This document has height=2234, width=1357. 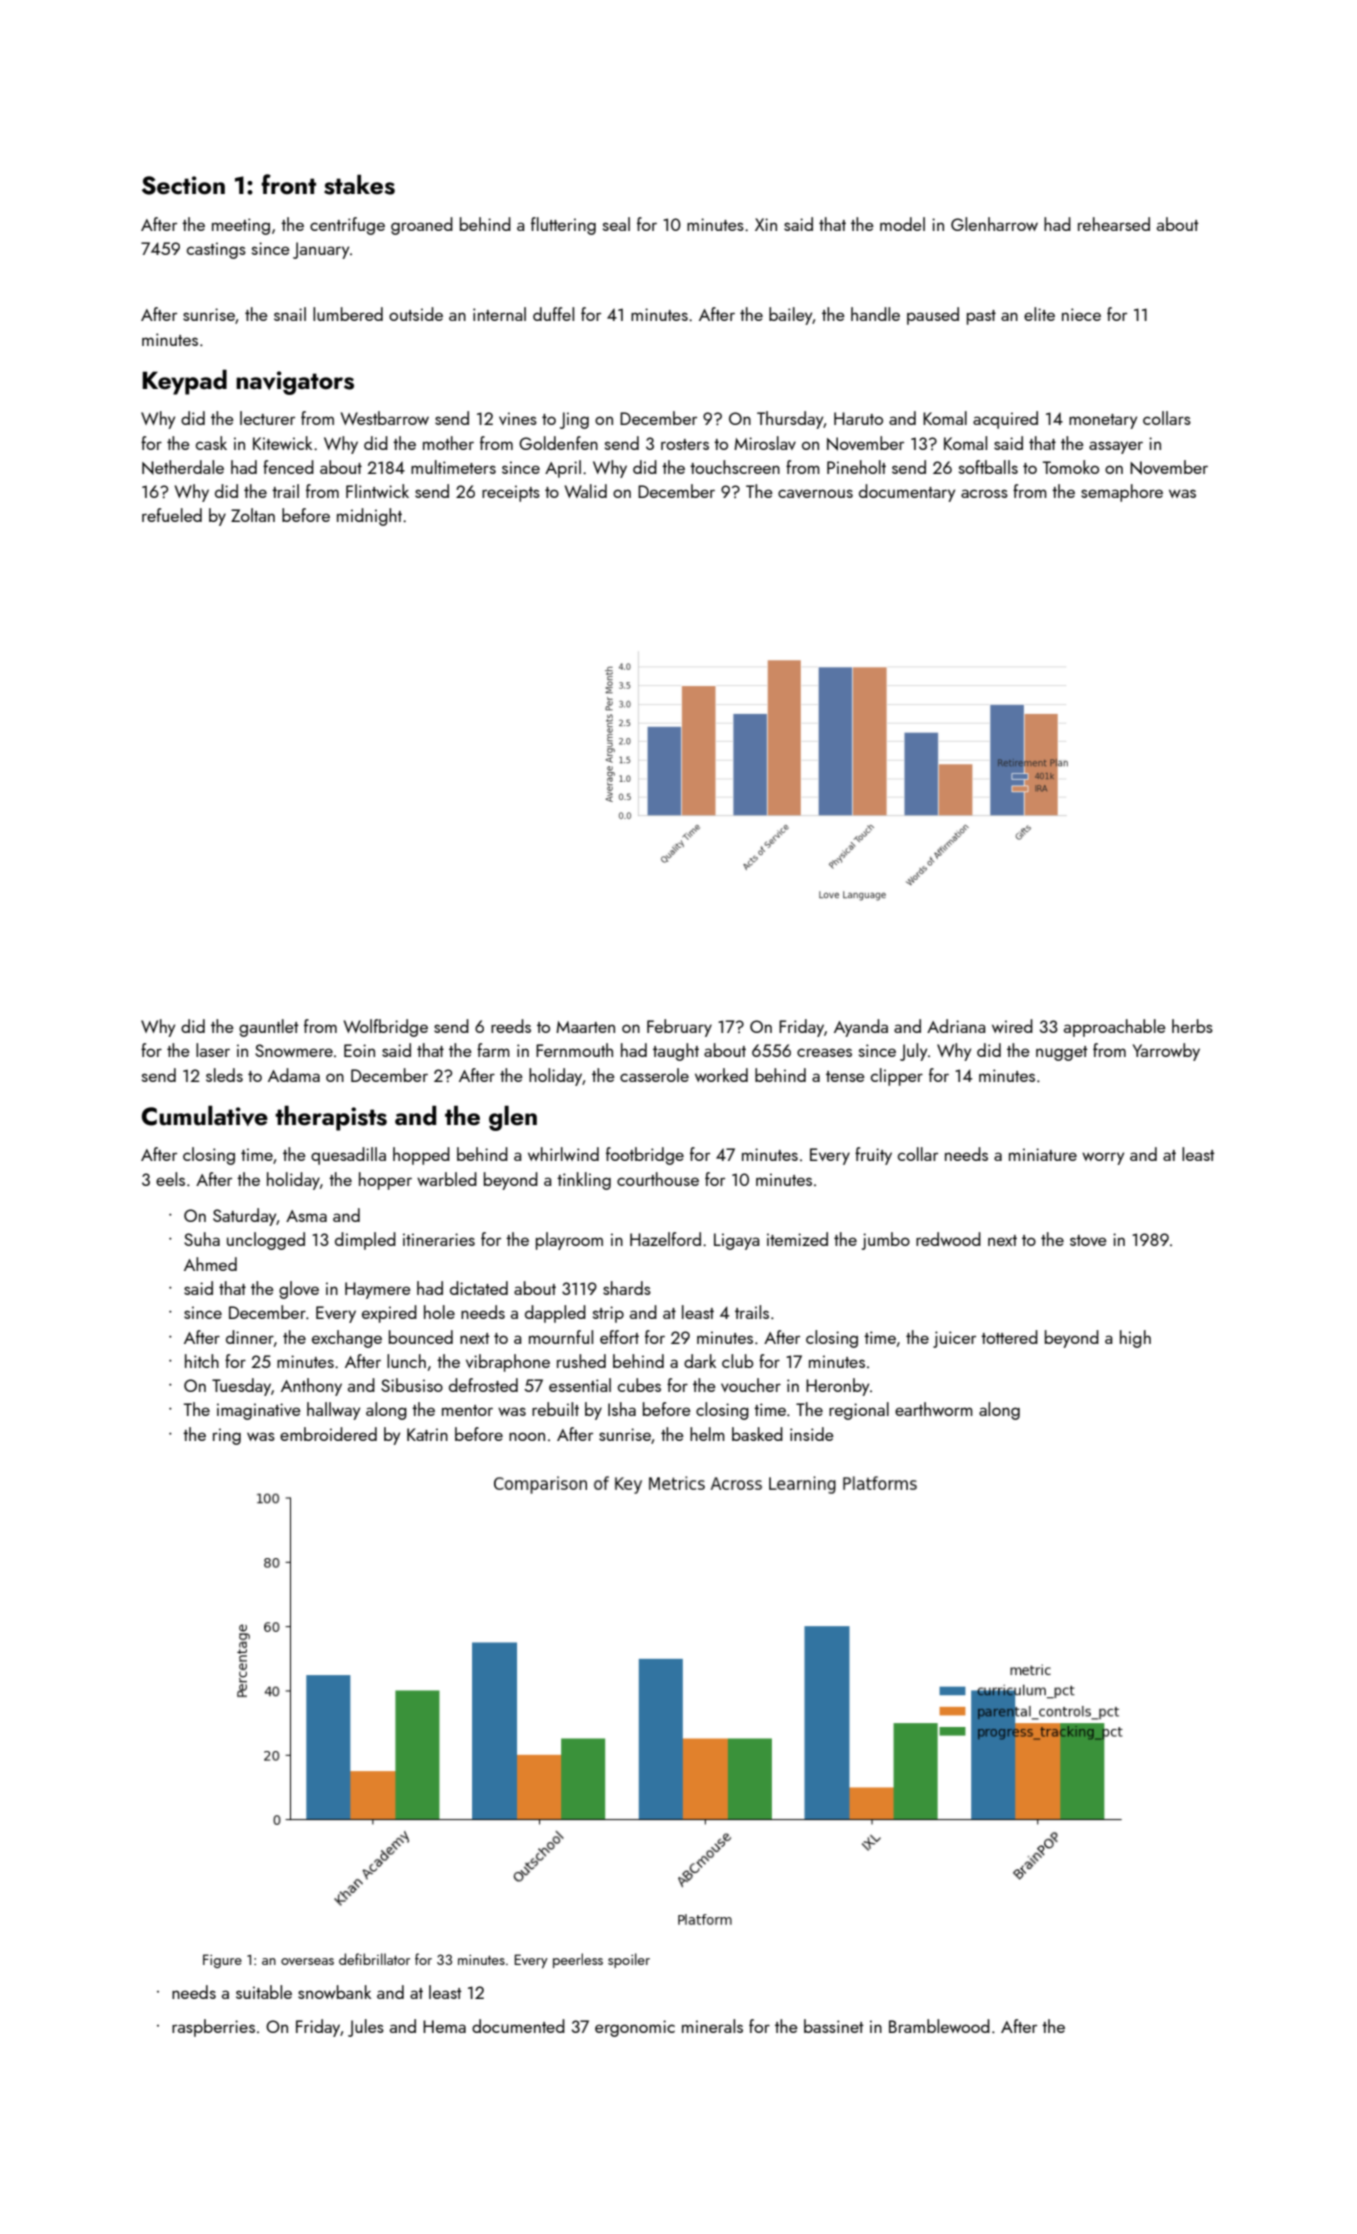 What do you see at coordinates (1039, 314) in the document?
I see `elite` at bounding box center [1039, 314].
